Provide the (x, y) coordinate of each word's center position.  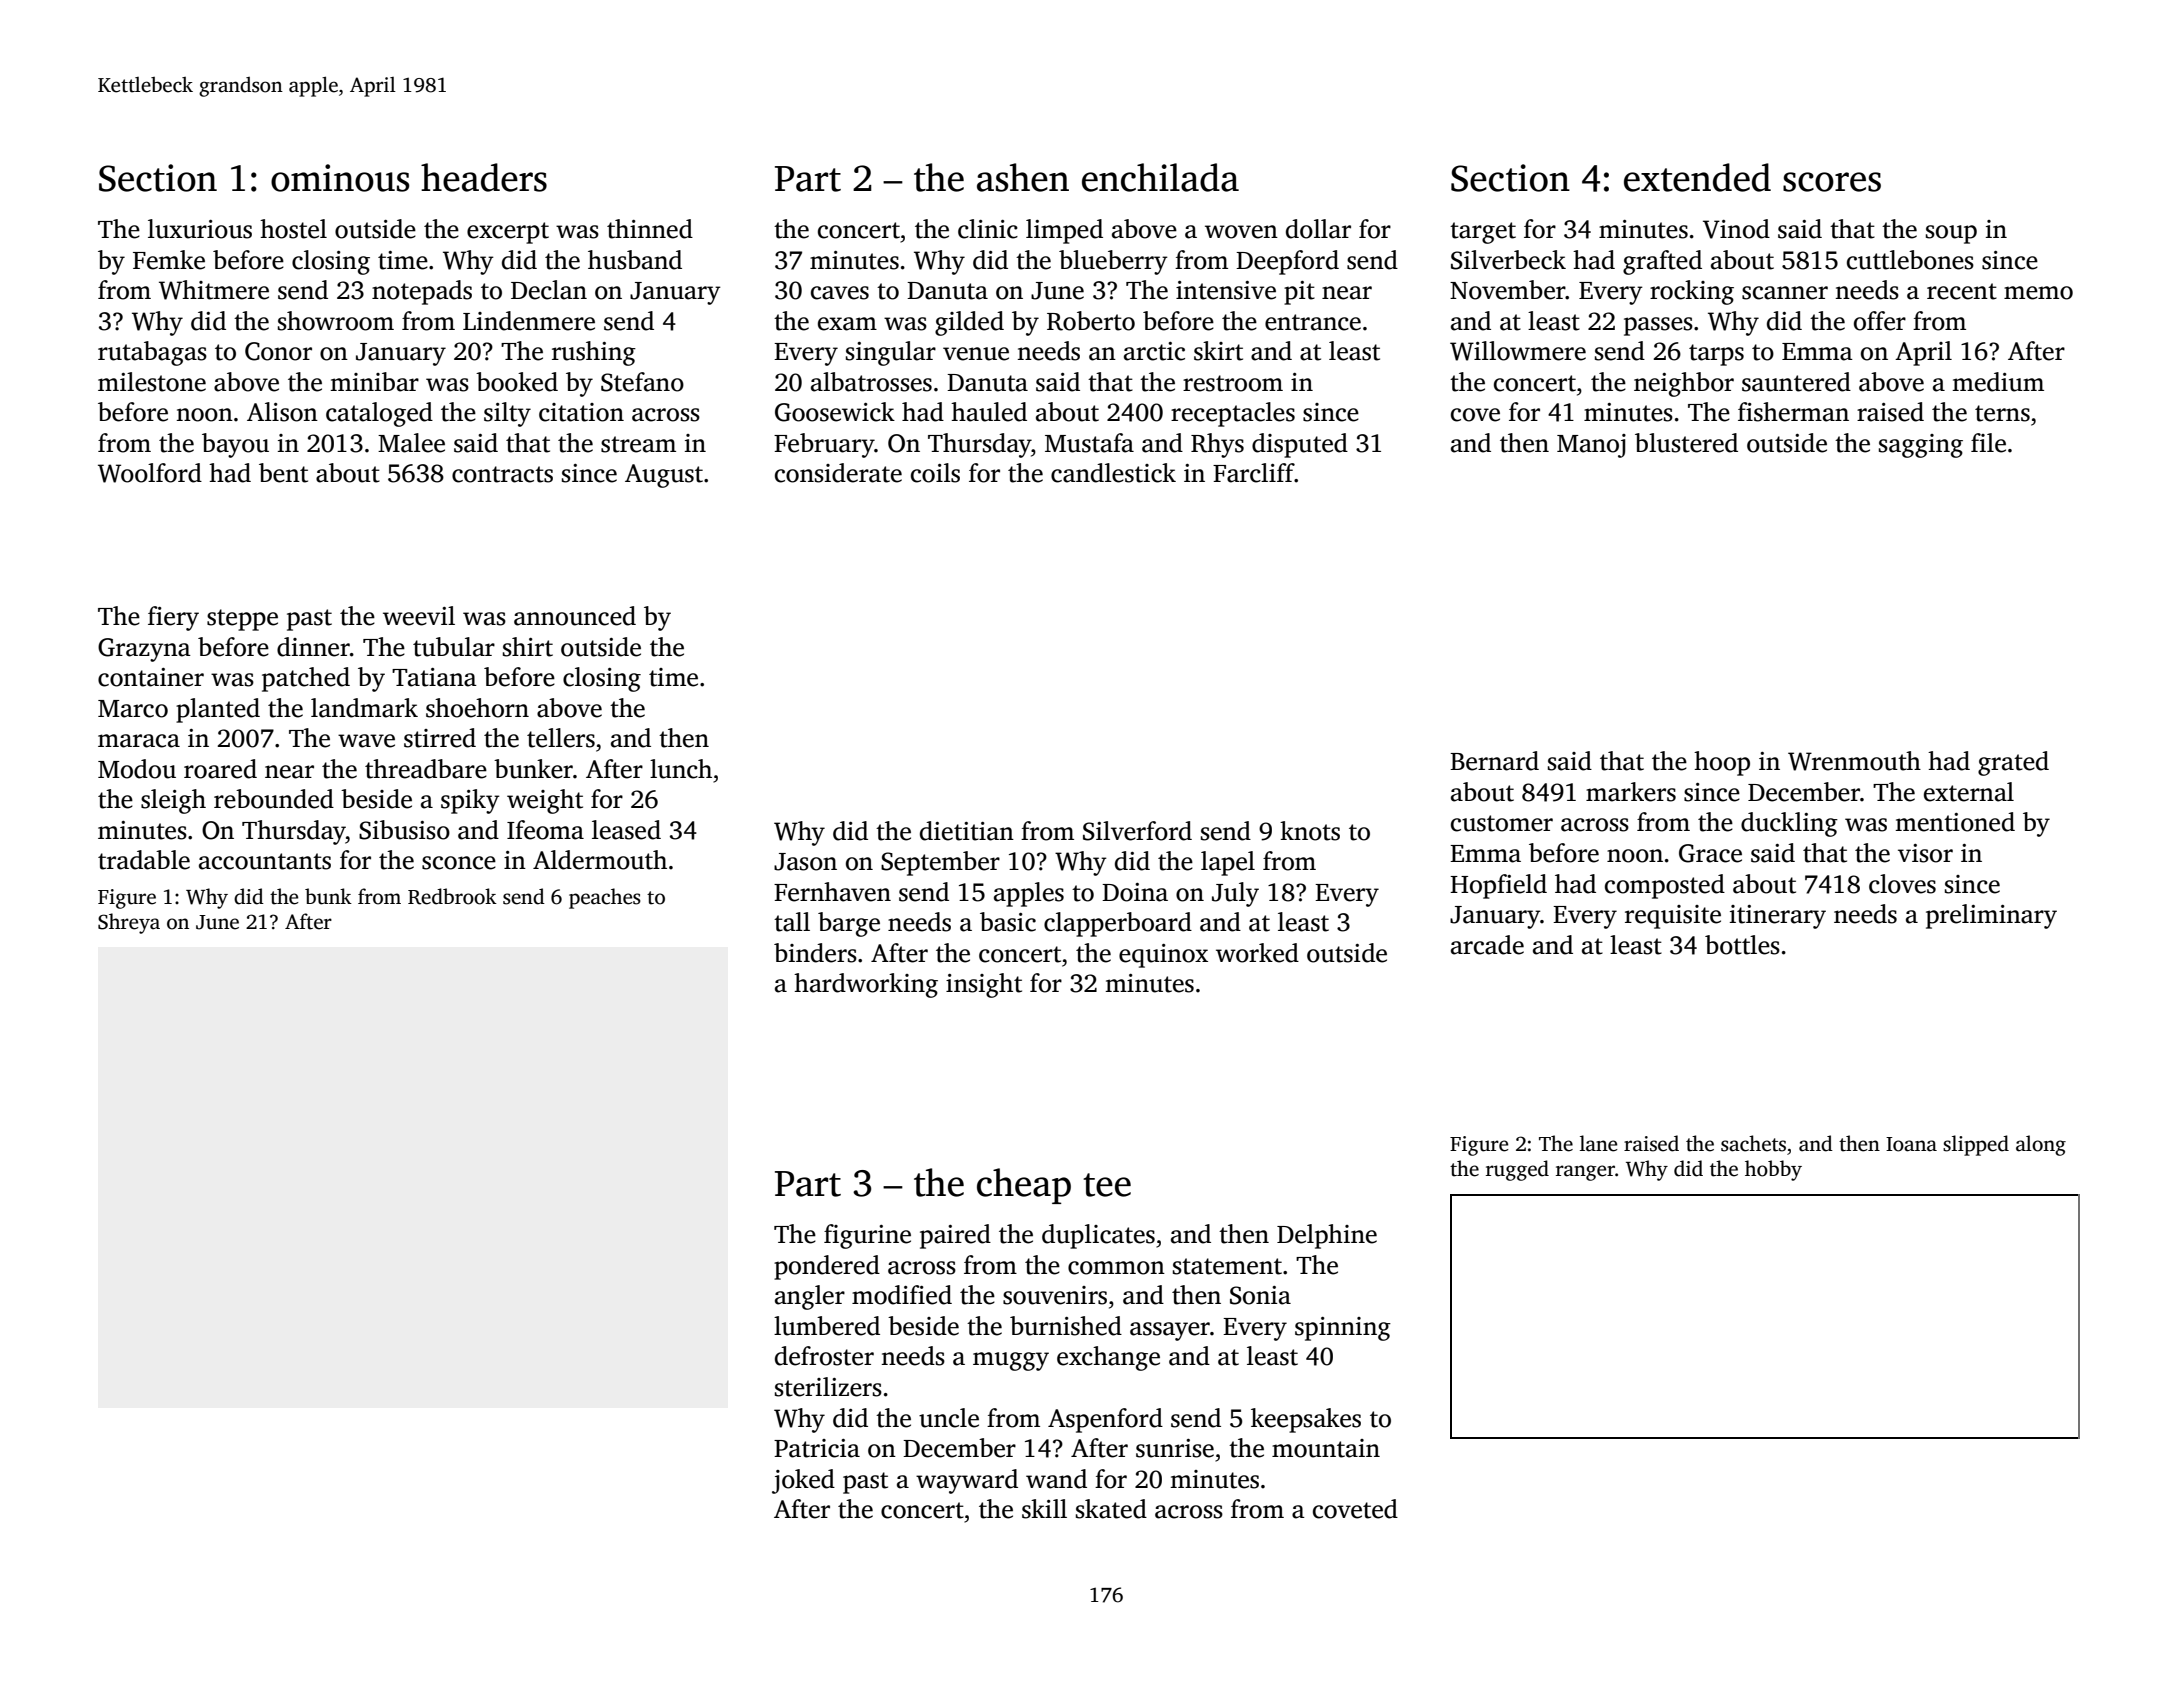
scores (1832, 182)
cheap (1024, 1186)
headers (484, 177)
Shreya (129, 923)
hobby (1773, 1170)
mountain (1326, 1448)
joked (803, 1481)
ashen (1023, 177)
